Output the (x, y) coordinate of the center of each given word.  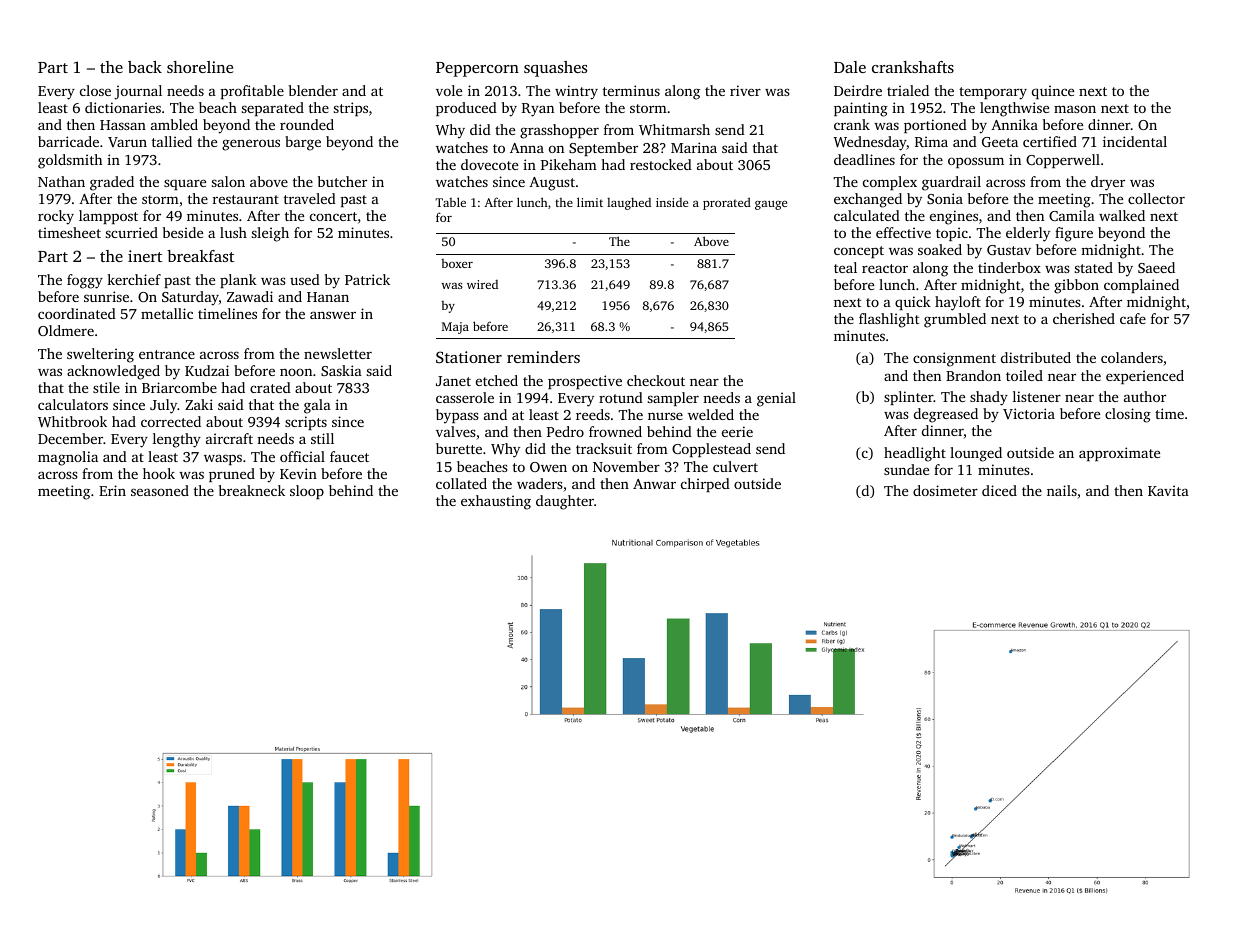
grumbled (955, 320)
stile (106, 387)
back (145, 67)
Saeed (1156, 267)
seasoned (160, 490)
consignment (954, 359)
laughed (629, 203)
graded (112, 183)
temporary (993, 93)
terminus (631, 90)
